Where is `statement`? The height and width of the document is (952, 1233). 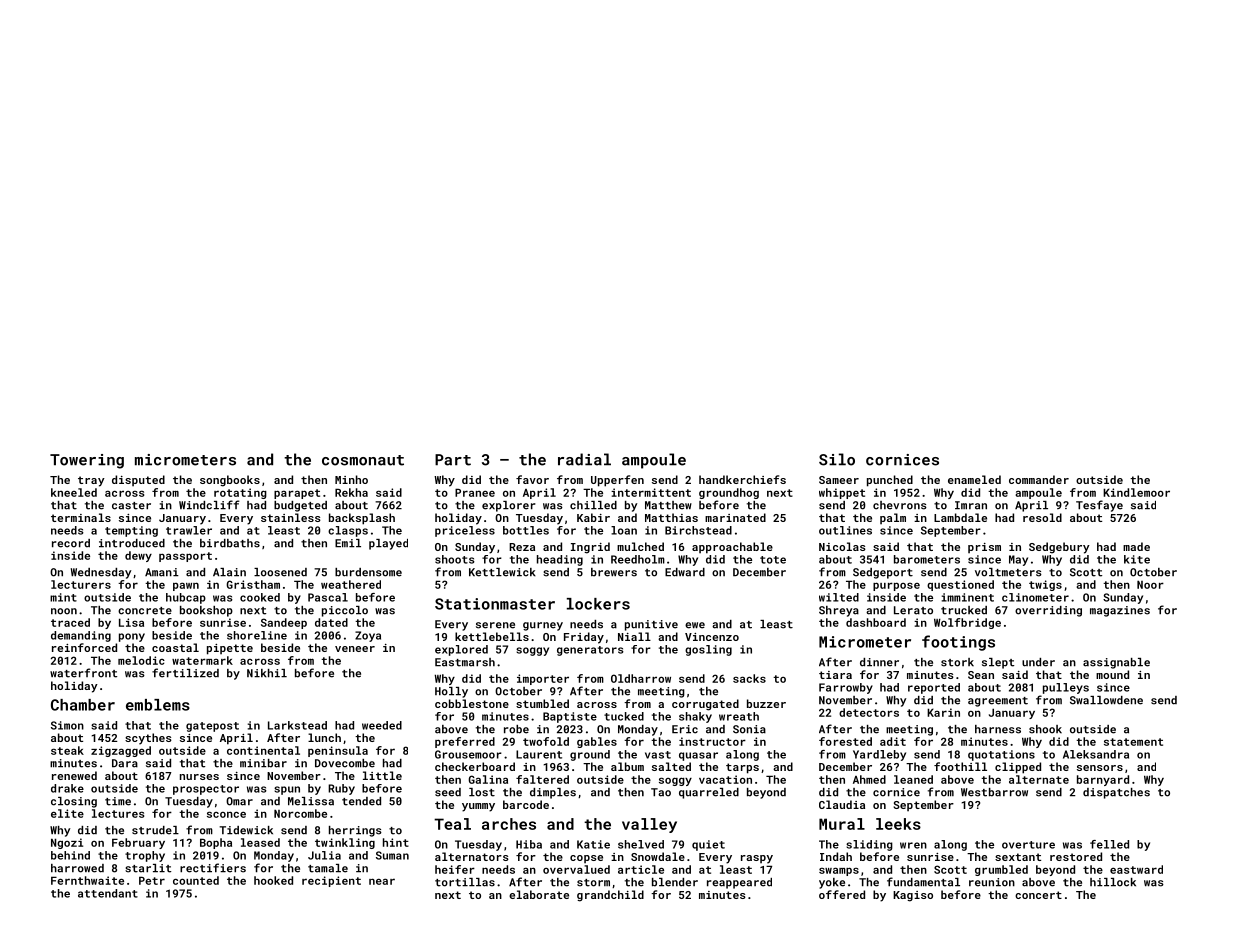 statement is located at coordinates (1133, 742).
